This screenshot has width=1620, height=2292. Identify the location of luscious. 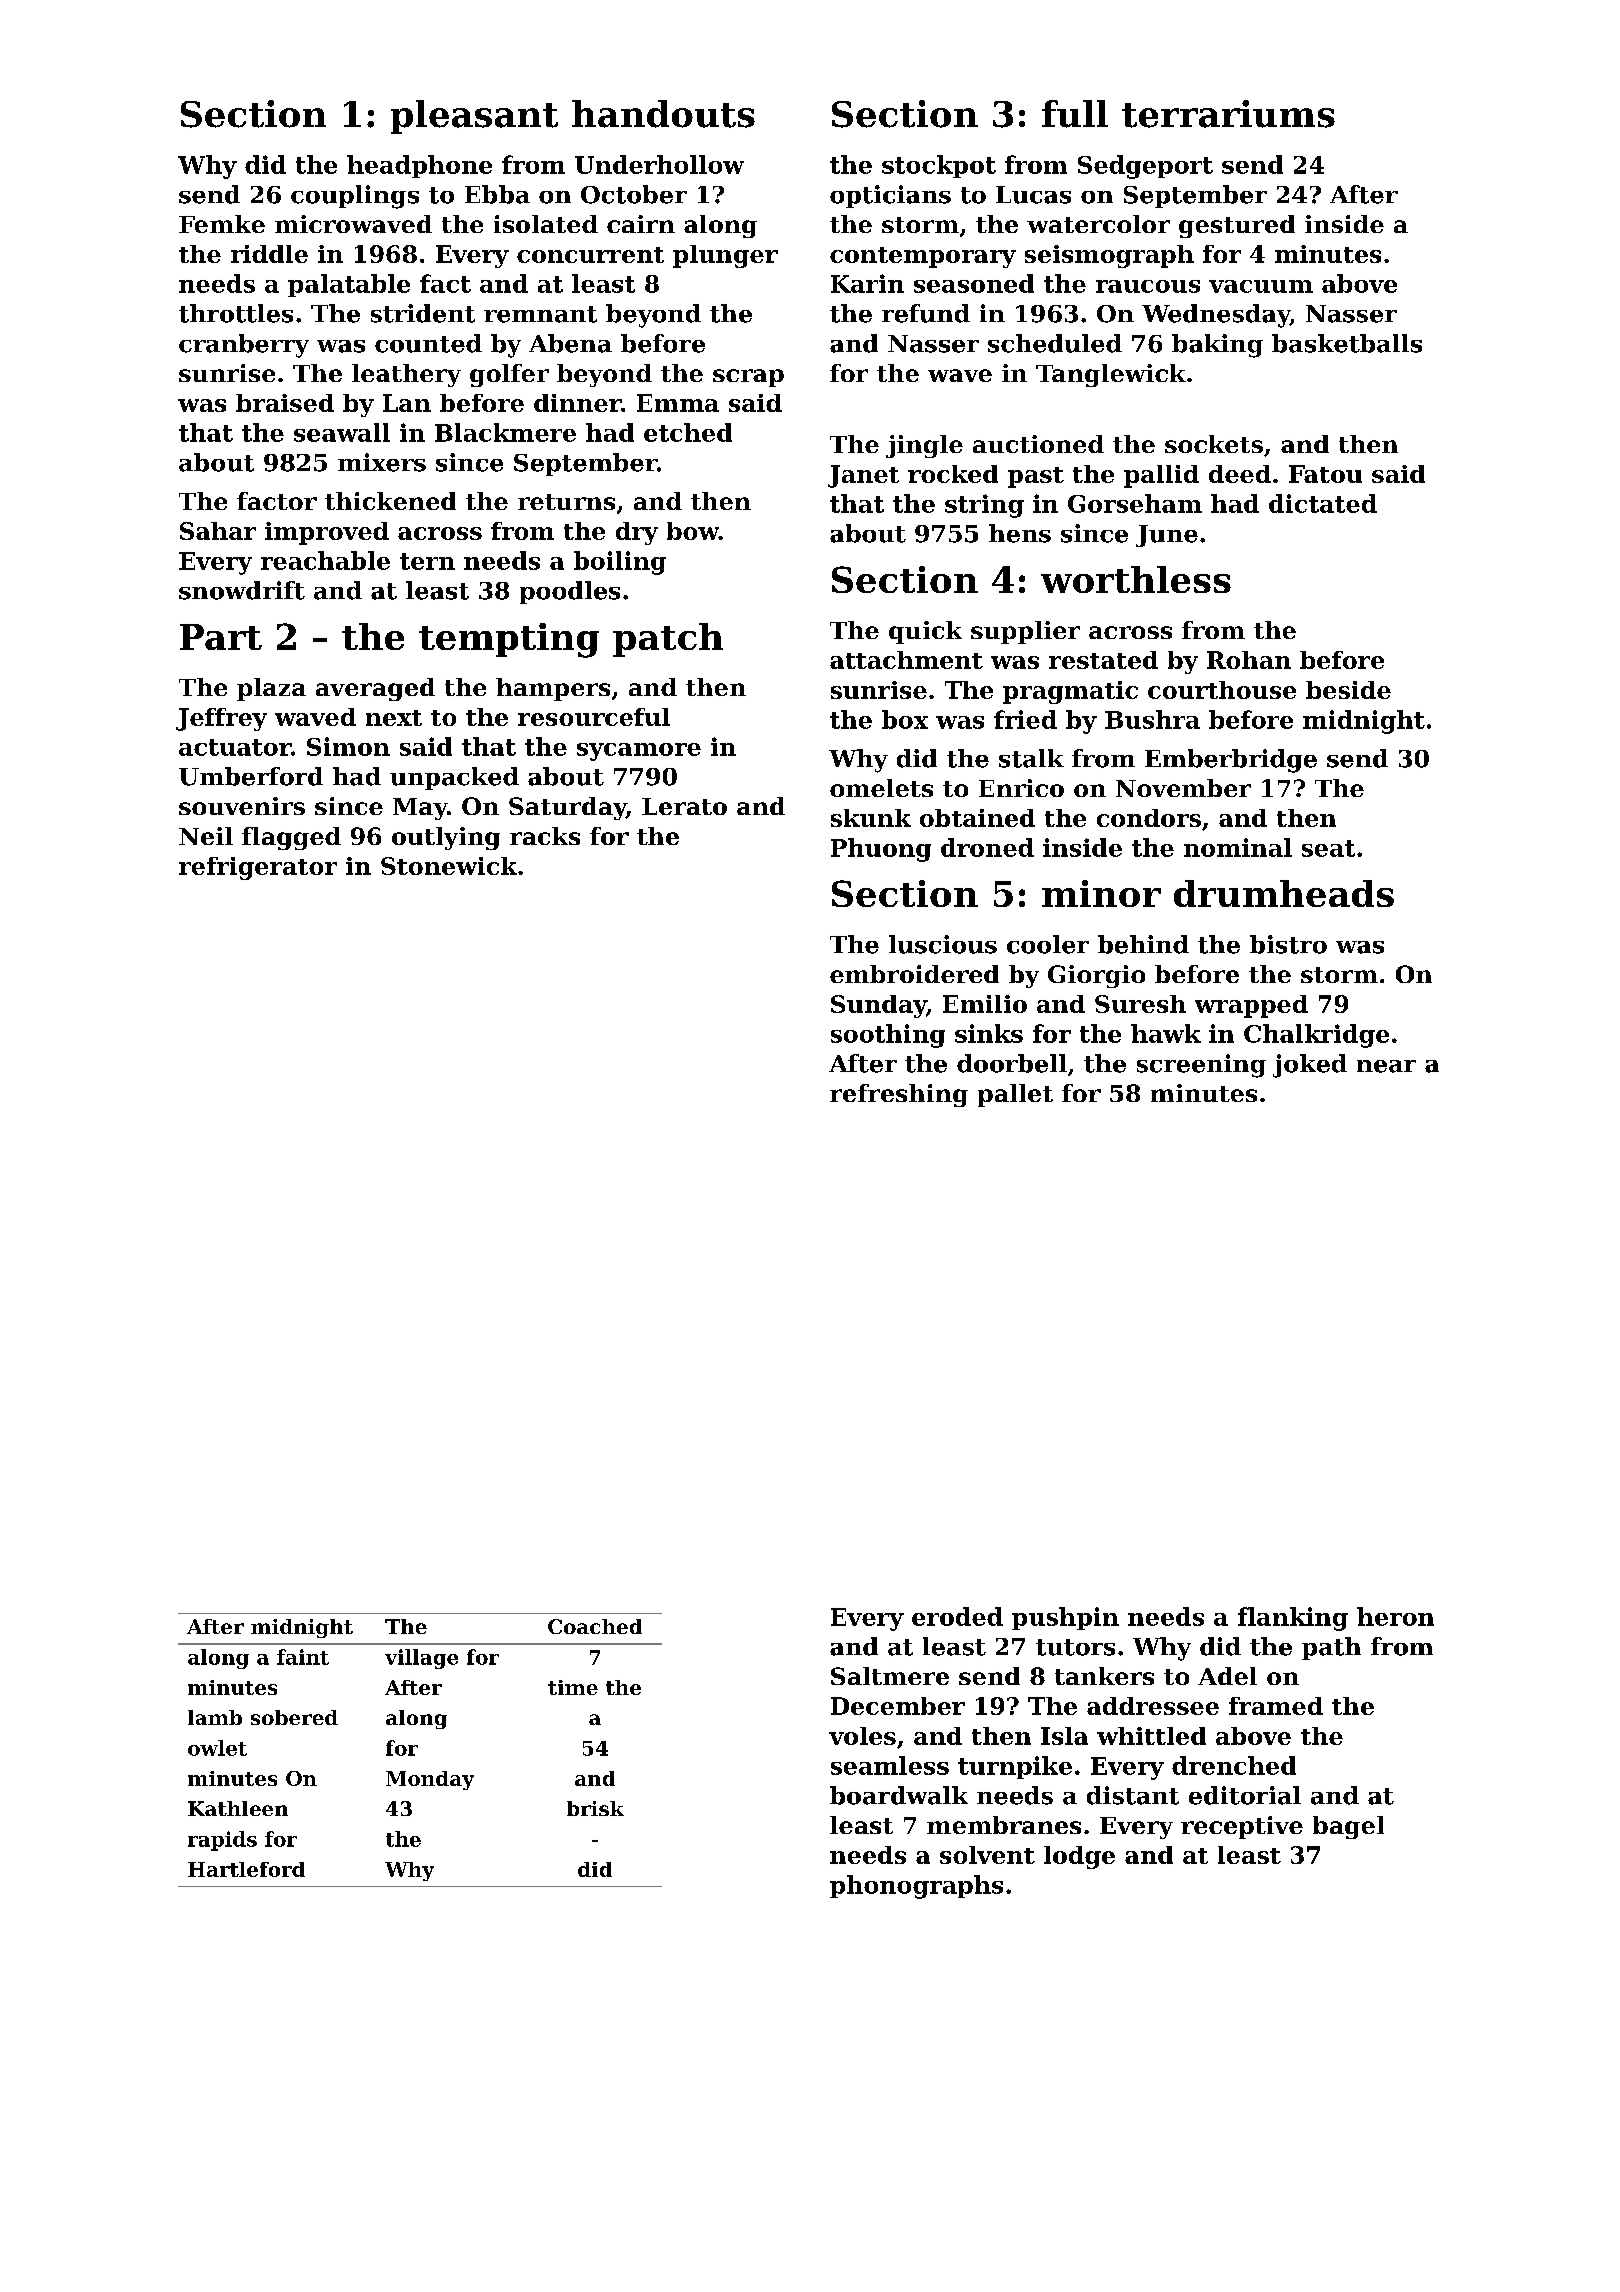
(943, 944).
